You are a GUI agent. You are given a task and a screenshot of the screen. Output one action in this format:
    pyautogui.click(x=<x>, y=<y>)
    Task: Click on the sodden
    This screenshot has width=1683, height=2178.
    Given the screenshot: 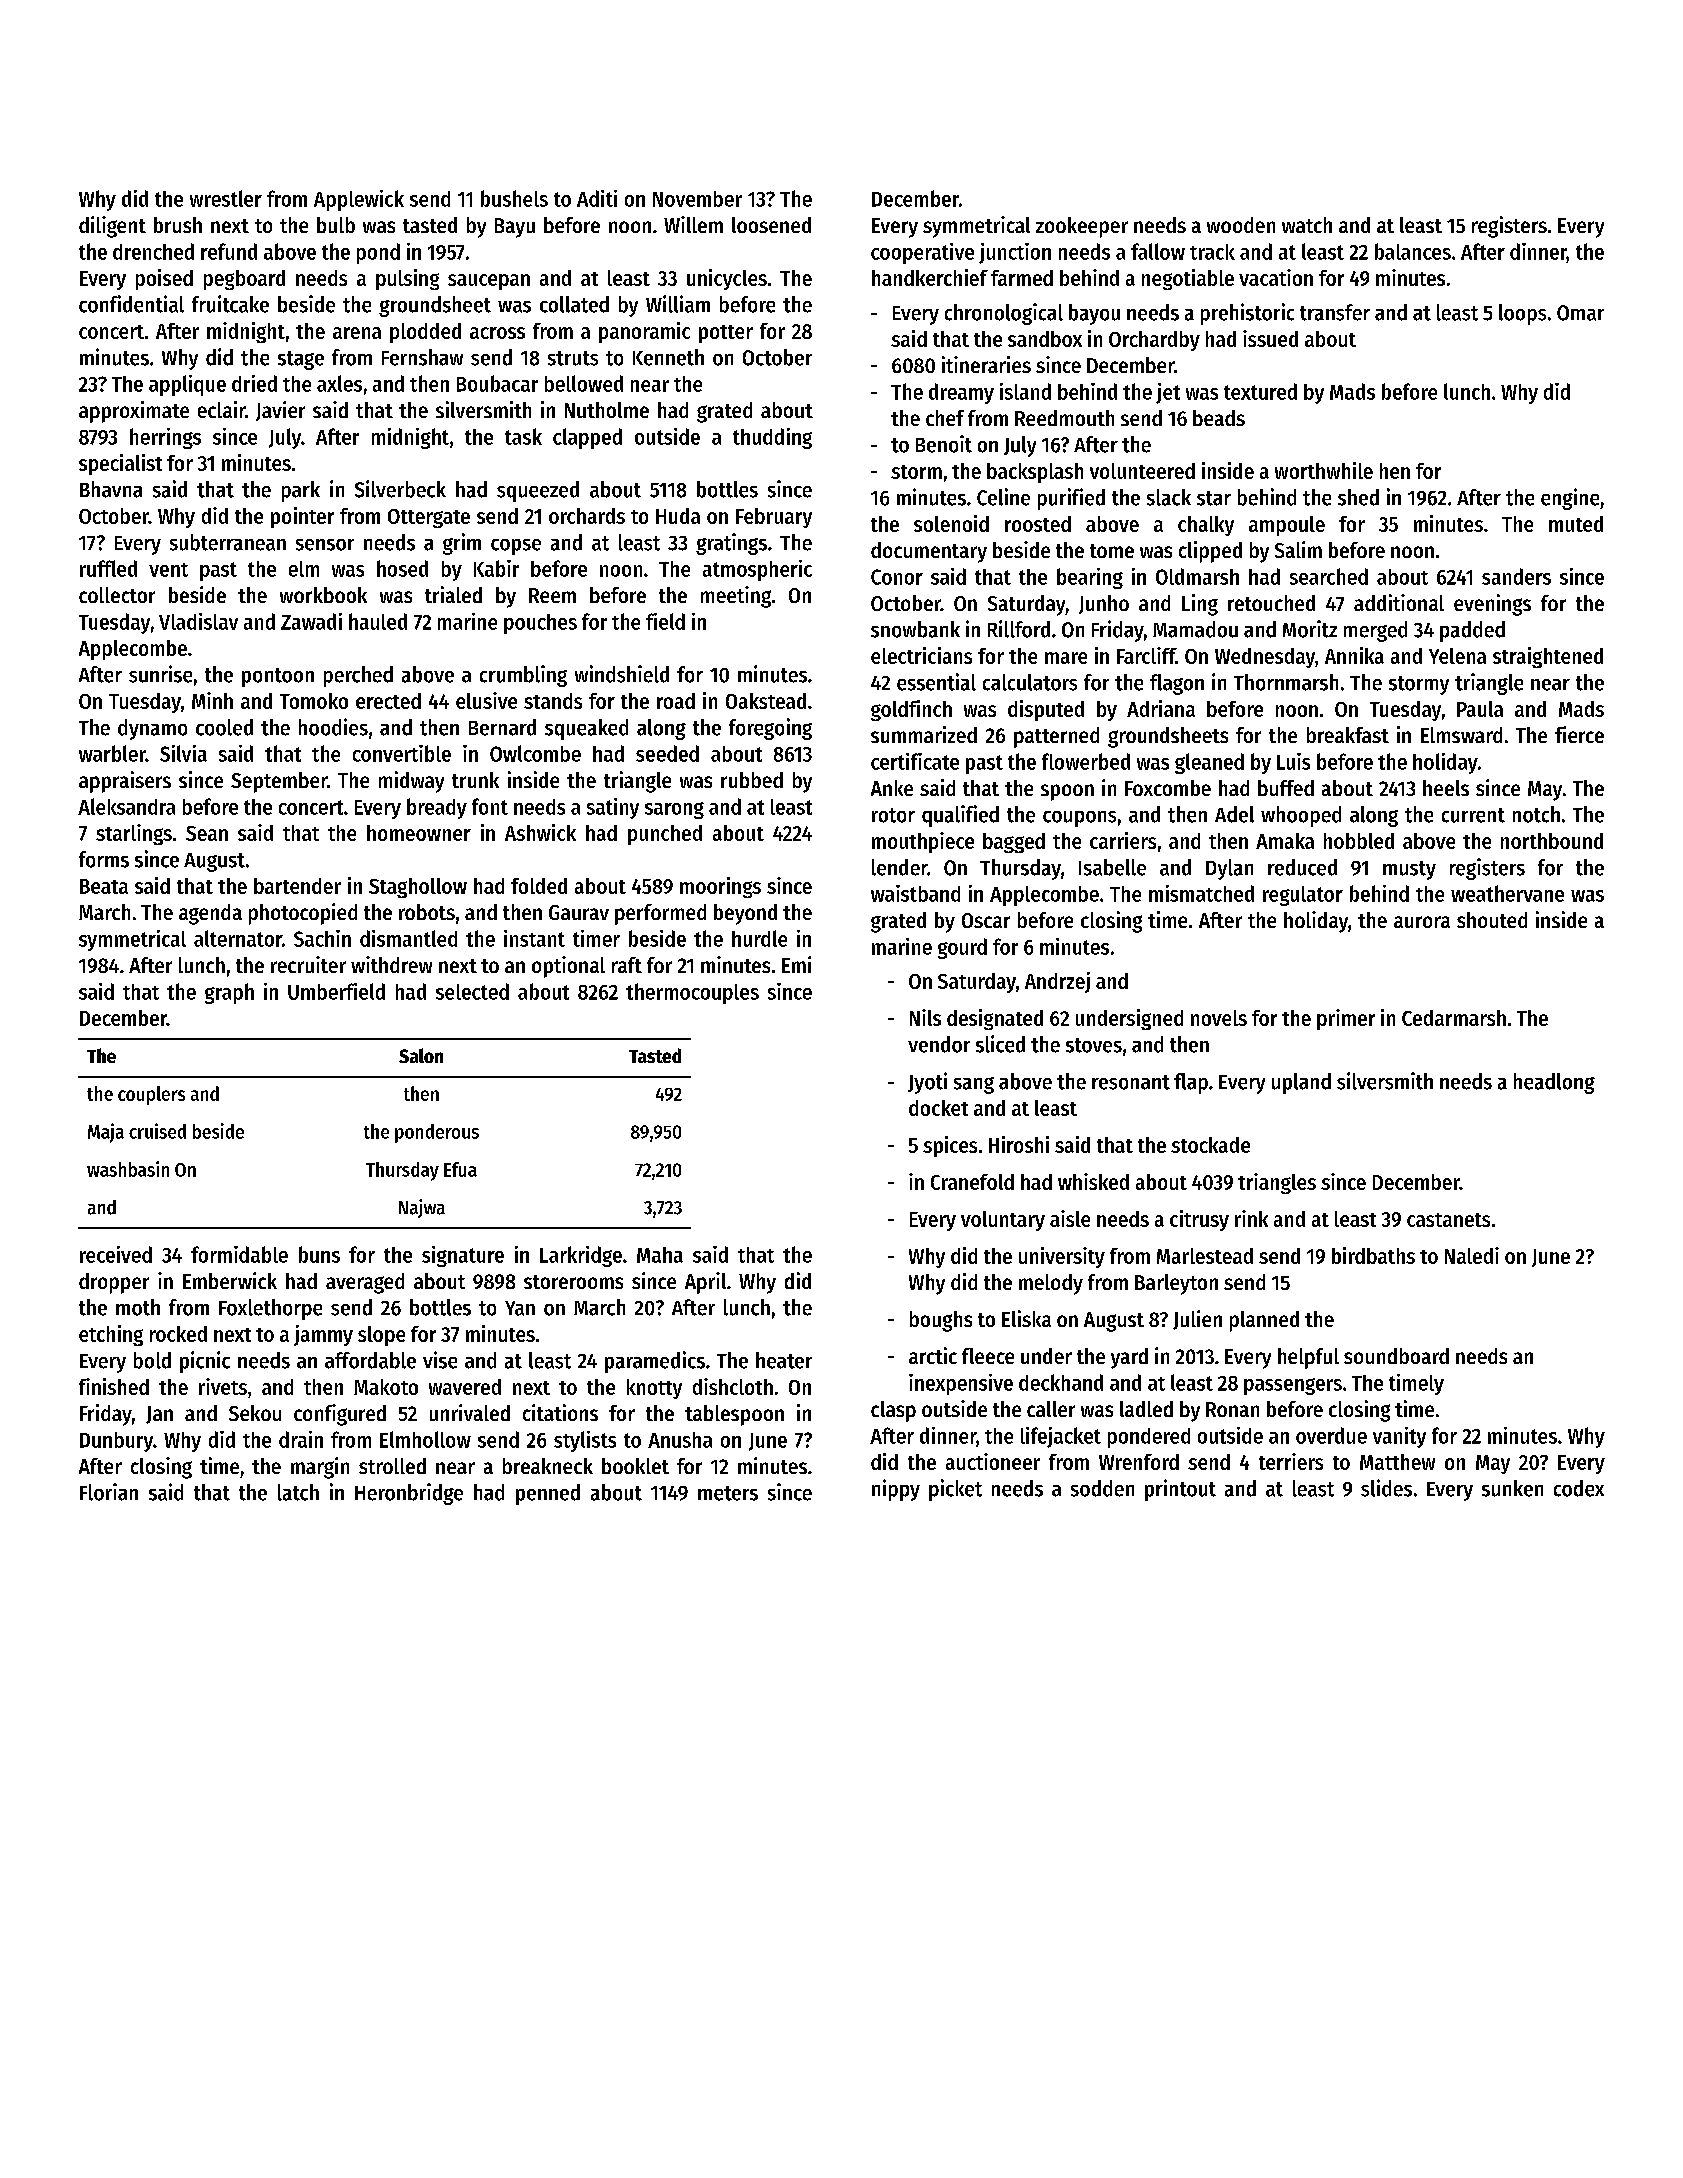 What is the action you would take?
    pyautogui.click(x=1102, y=1488)
